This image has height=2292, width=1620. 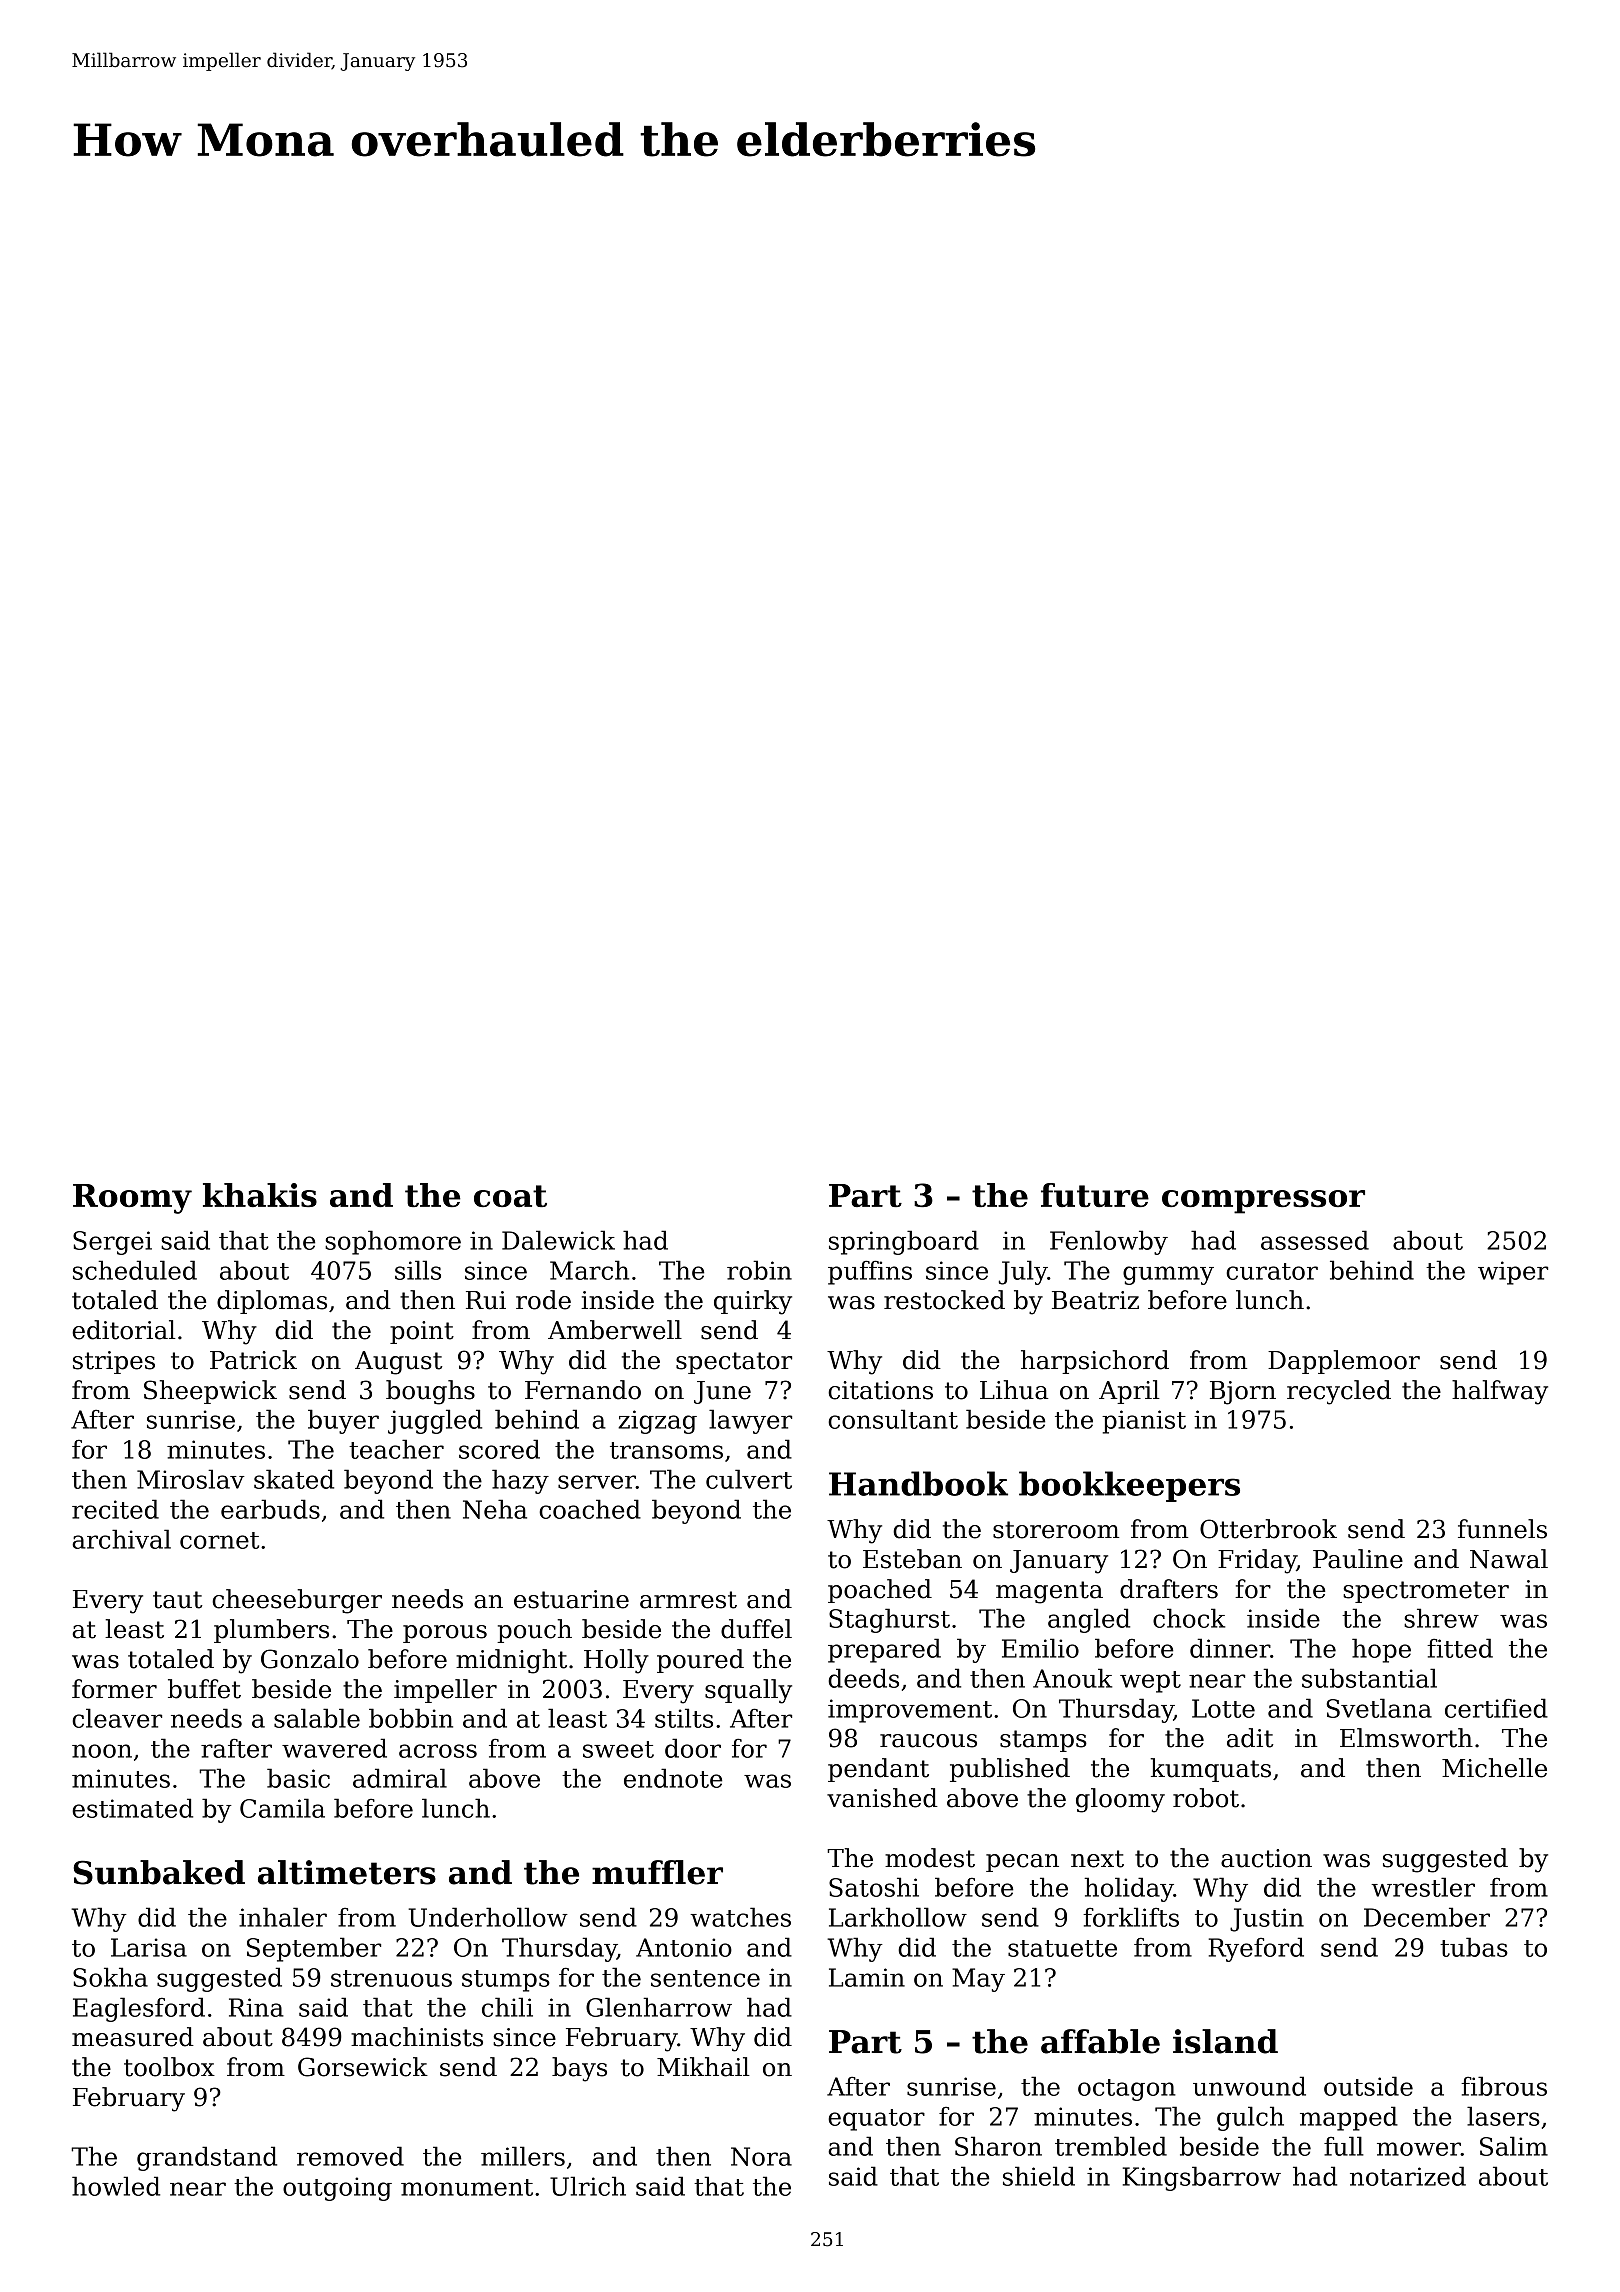 I want to click on Nora, so click(x=761, y=2156).
